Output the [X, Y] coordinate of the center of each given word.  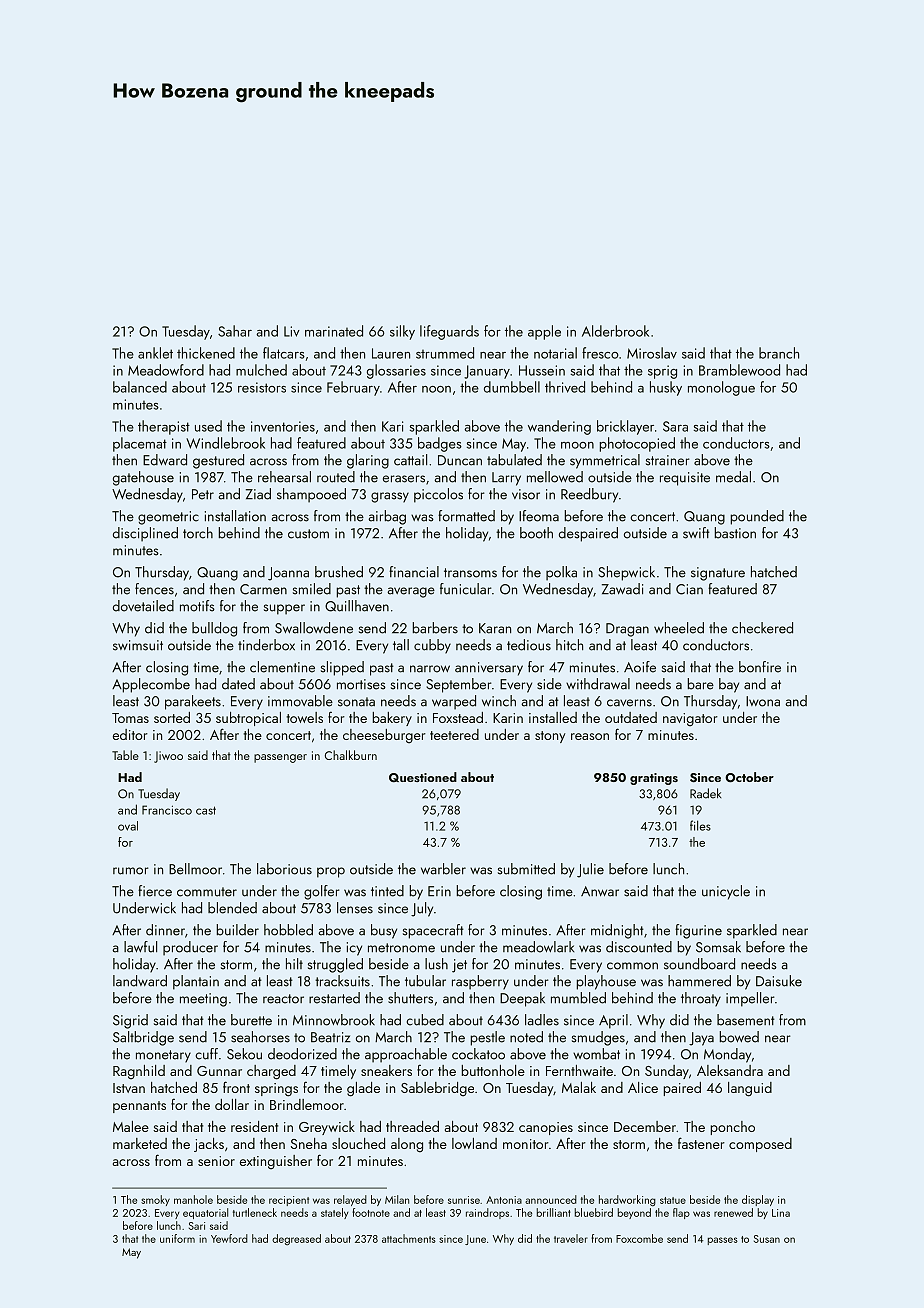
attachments [409, 1238]
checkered [762, 628]
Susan [767, 1239]
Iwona [763, 701]
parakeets [193, 702]
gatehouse [143, 478]
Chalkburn [351, 755]
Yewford [229, 1238]
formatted [466, 516]
